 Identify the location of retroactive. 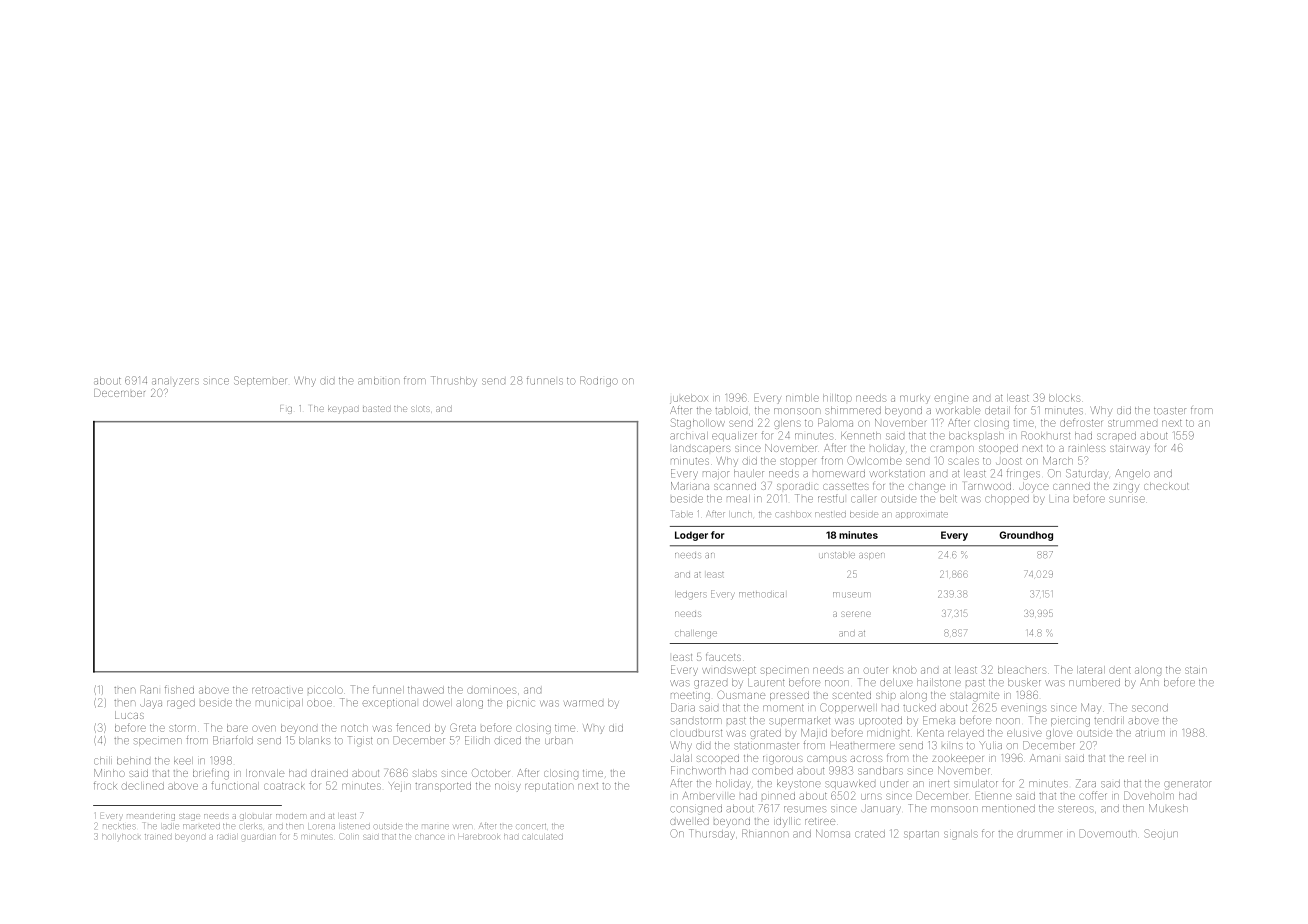
(277, 690).
